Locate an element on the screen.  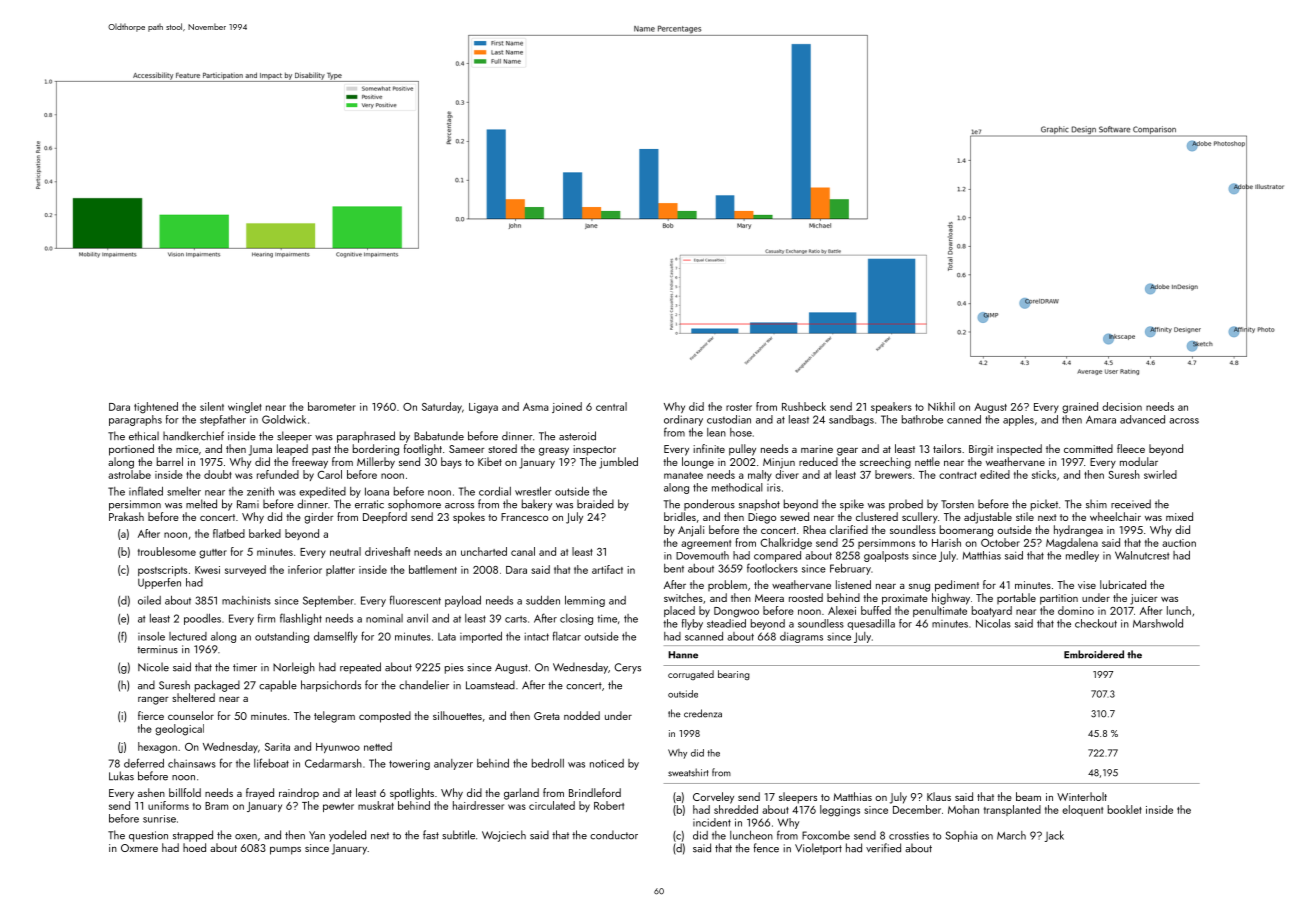
troublesome is located at coordinates (167, 551).
